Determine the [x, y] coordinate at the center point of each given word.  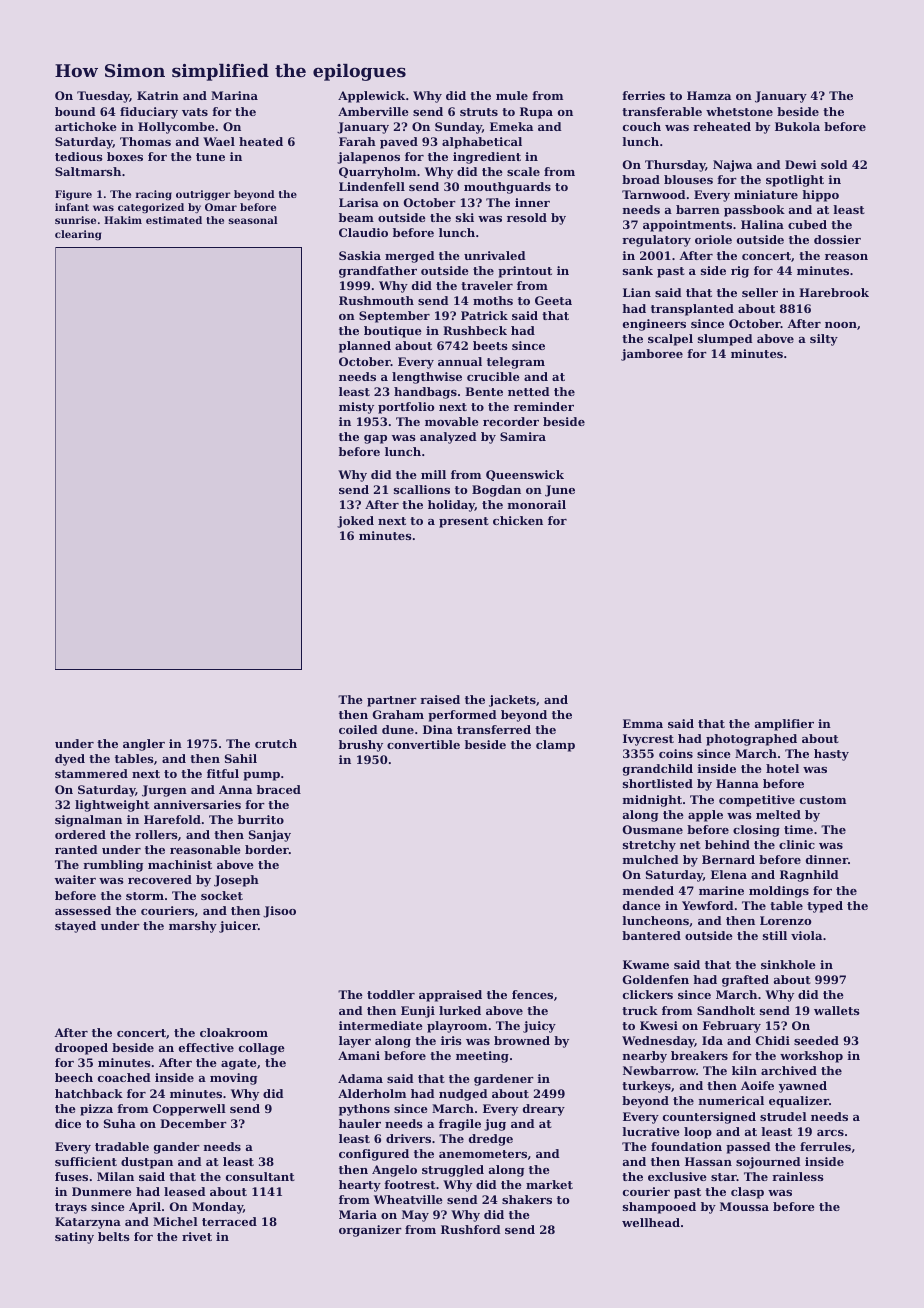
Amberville [373, 111]
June [560, 491]
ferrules [825, 1146]
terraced [229, 1221]
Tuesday [103, 97]
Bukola [797, 126]
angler [144, 745]
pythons [364, 1110]
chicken [518, 520]
